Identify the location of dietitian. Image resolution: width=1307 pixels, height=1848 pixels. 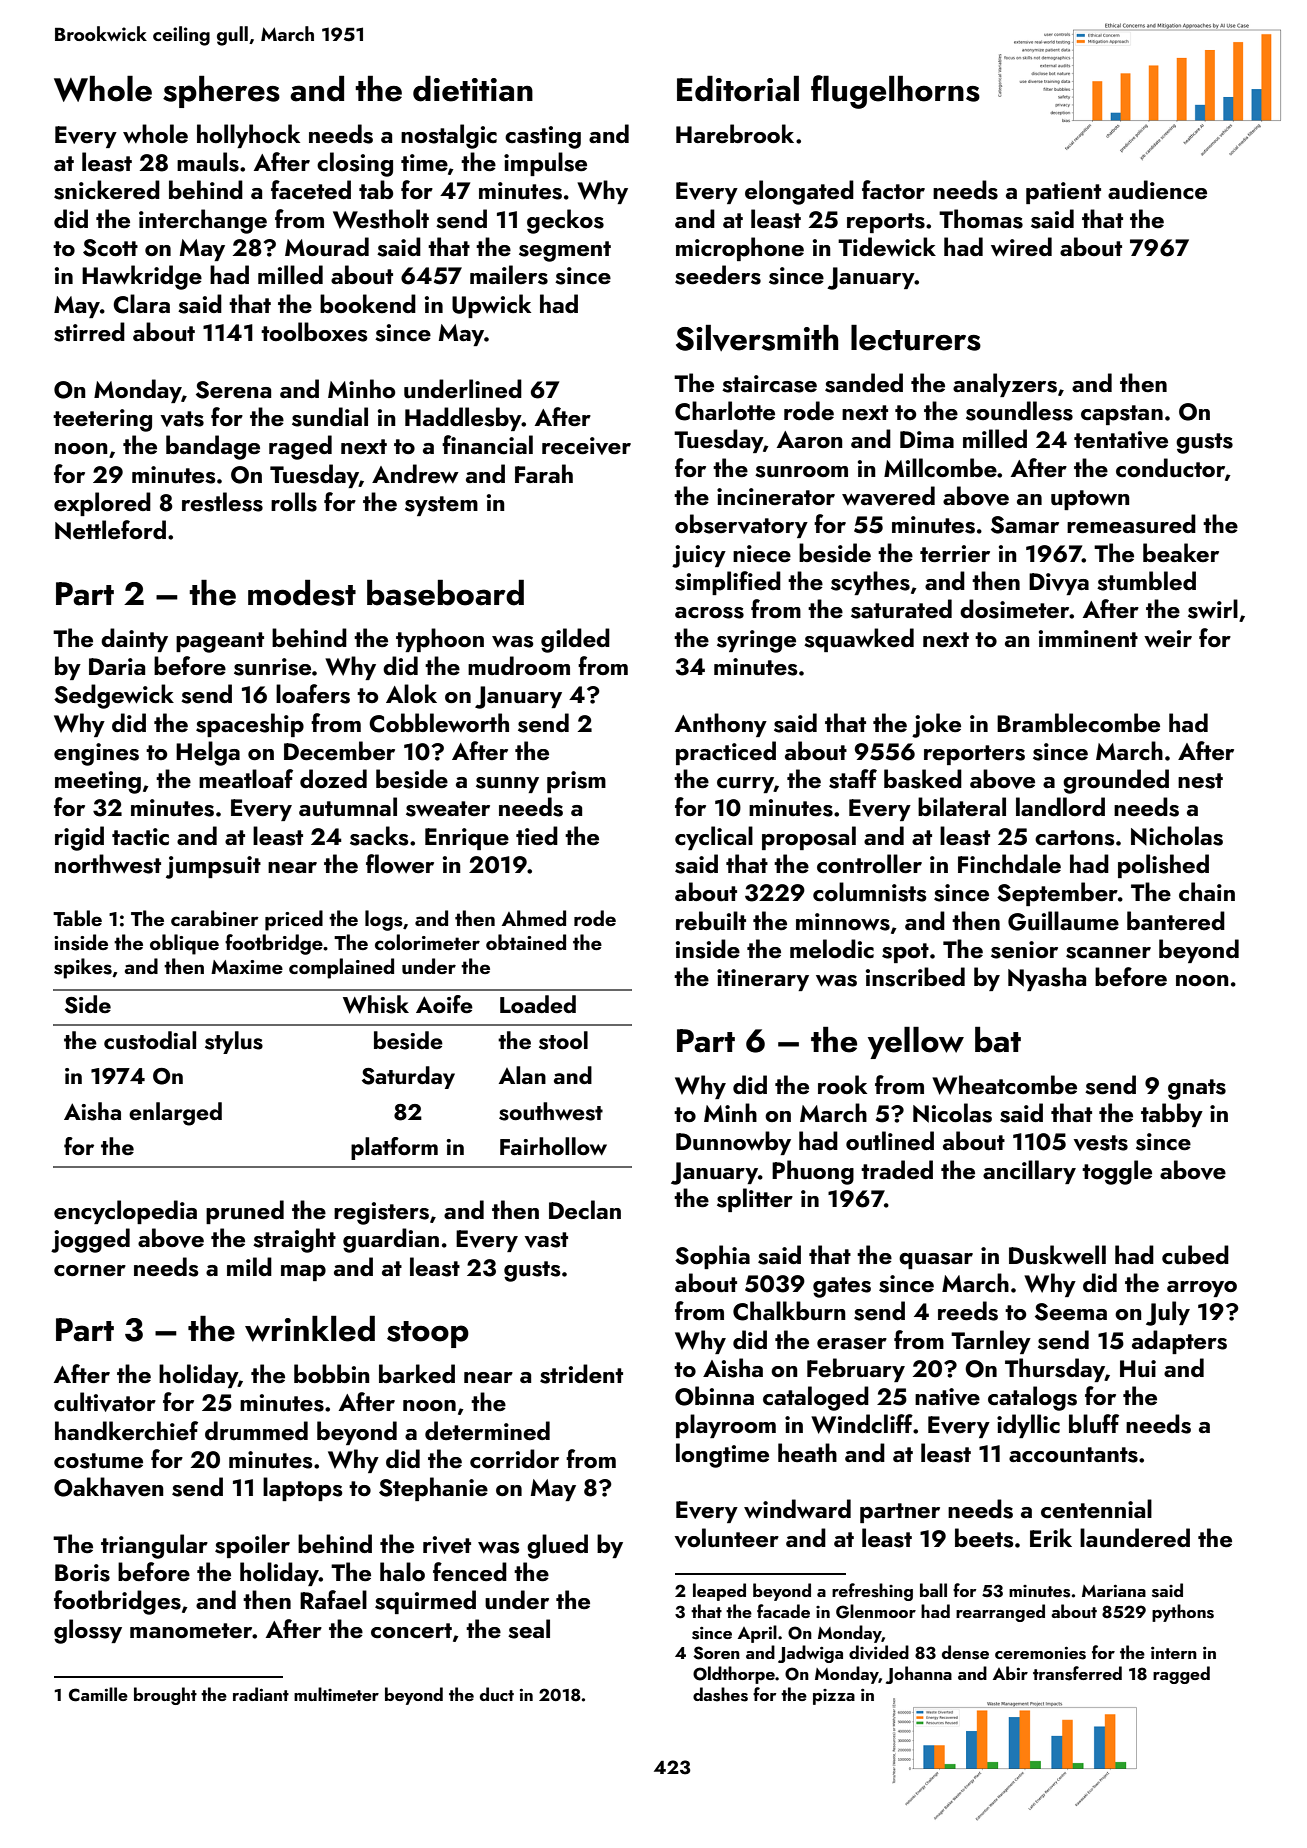
(473, 89).
